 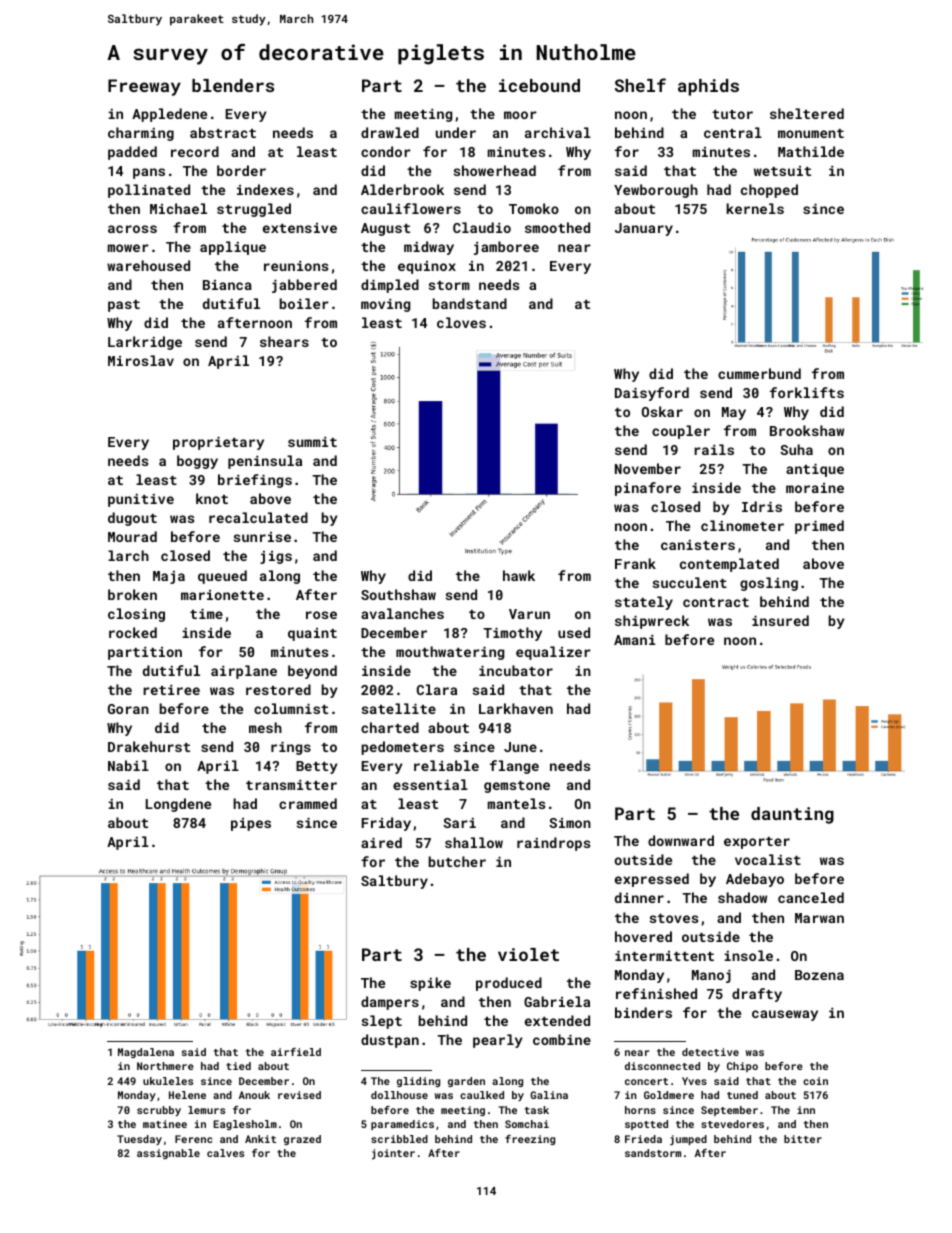 What do you see at coordinates (803, 1139) in the image?
I see `bitter` at bounding box center [803, 1139].
